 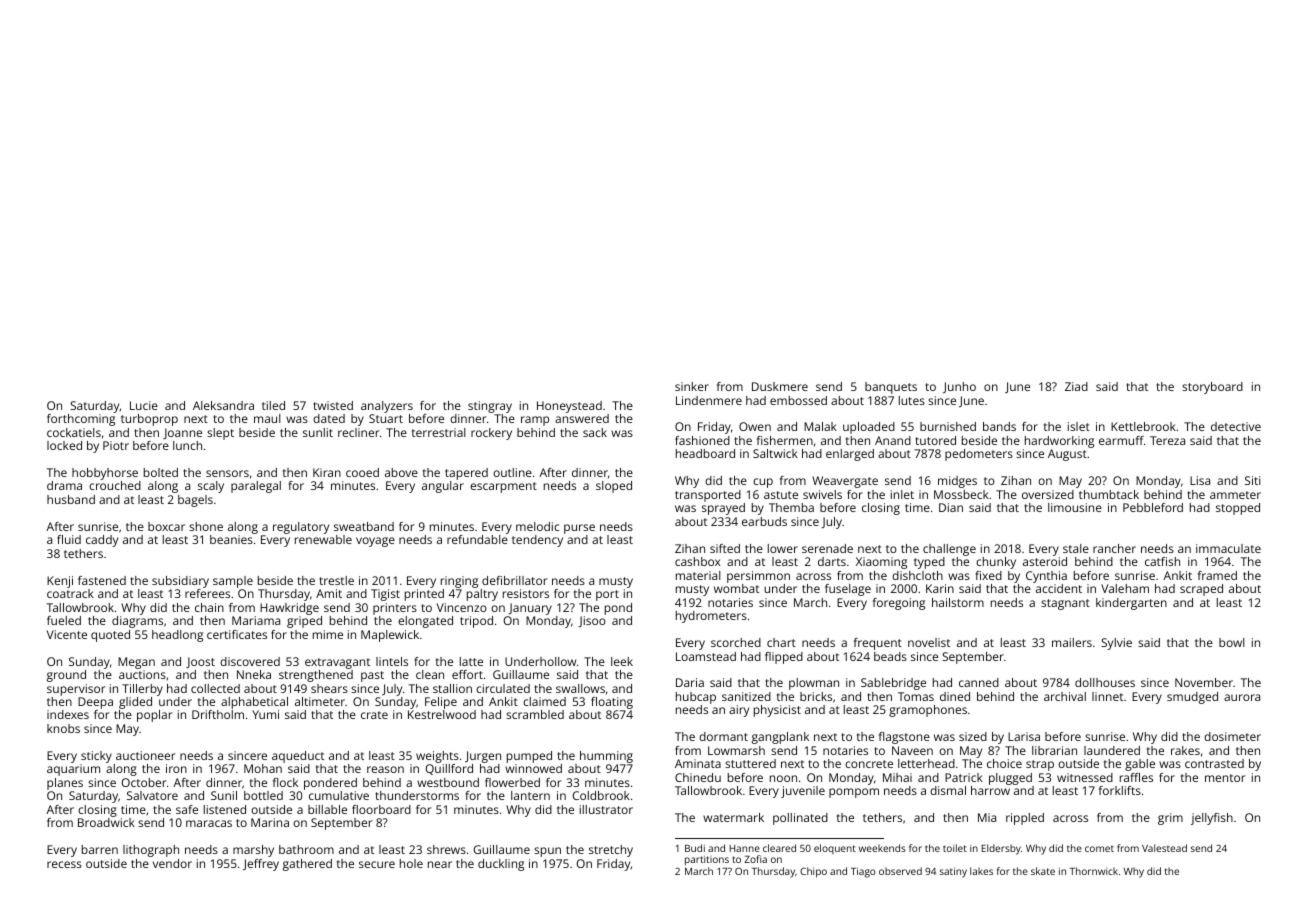 What do you see at coordinates (372, 676) in the screenshot?
I see `past` at bounding box center [372, 676].
